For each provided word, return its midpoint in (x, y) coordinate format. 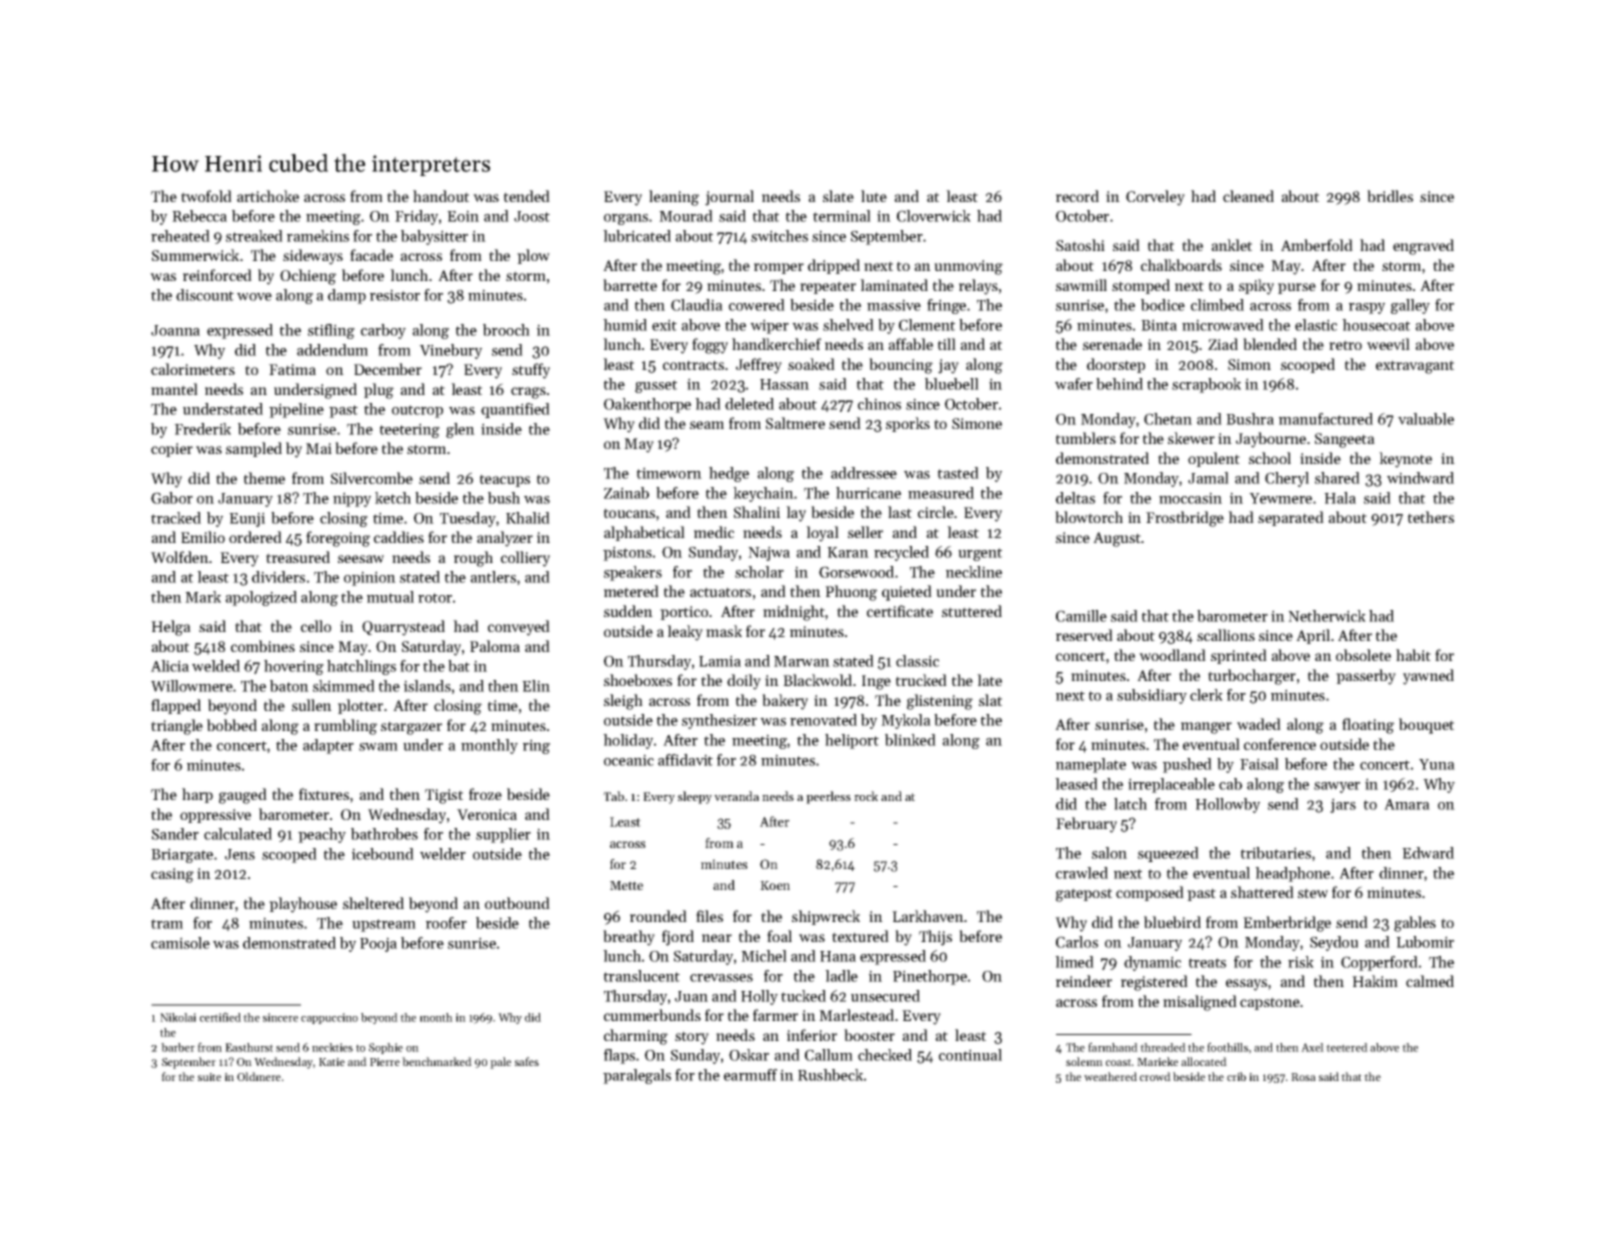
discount (205, 295)
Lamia (720, 661)
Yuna (1437, 764)
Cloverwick (934, 216)
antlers (493, 577)
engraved (1423, 247)
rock (866, 796)
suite (209, 1077)
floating (1368, 726)
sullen (312, 705)
